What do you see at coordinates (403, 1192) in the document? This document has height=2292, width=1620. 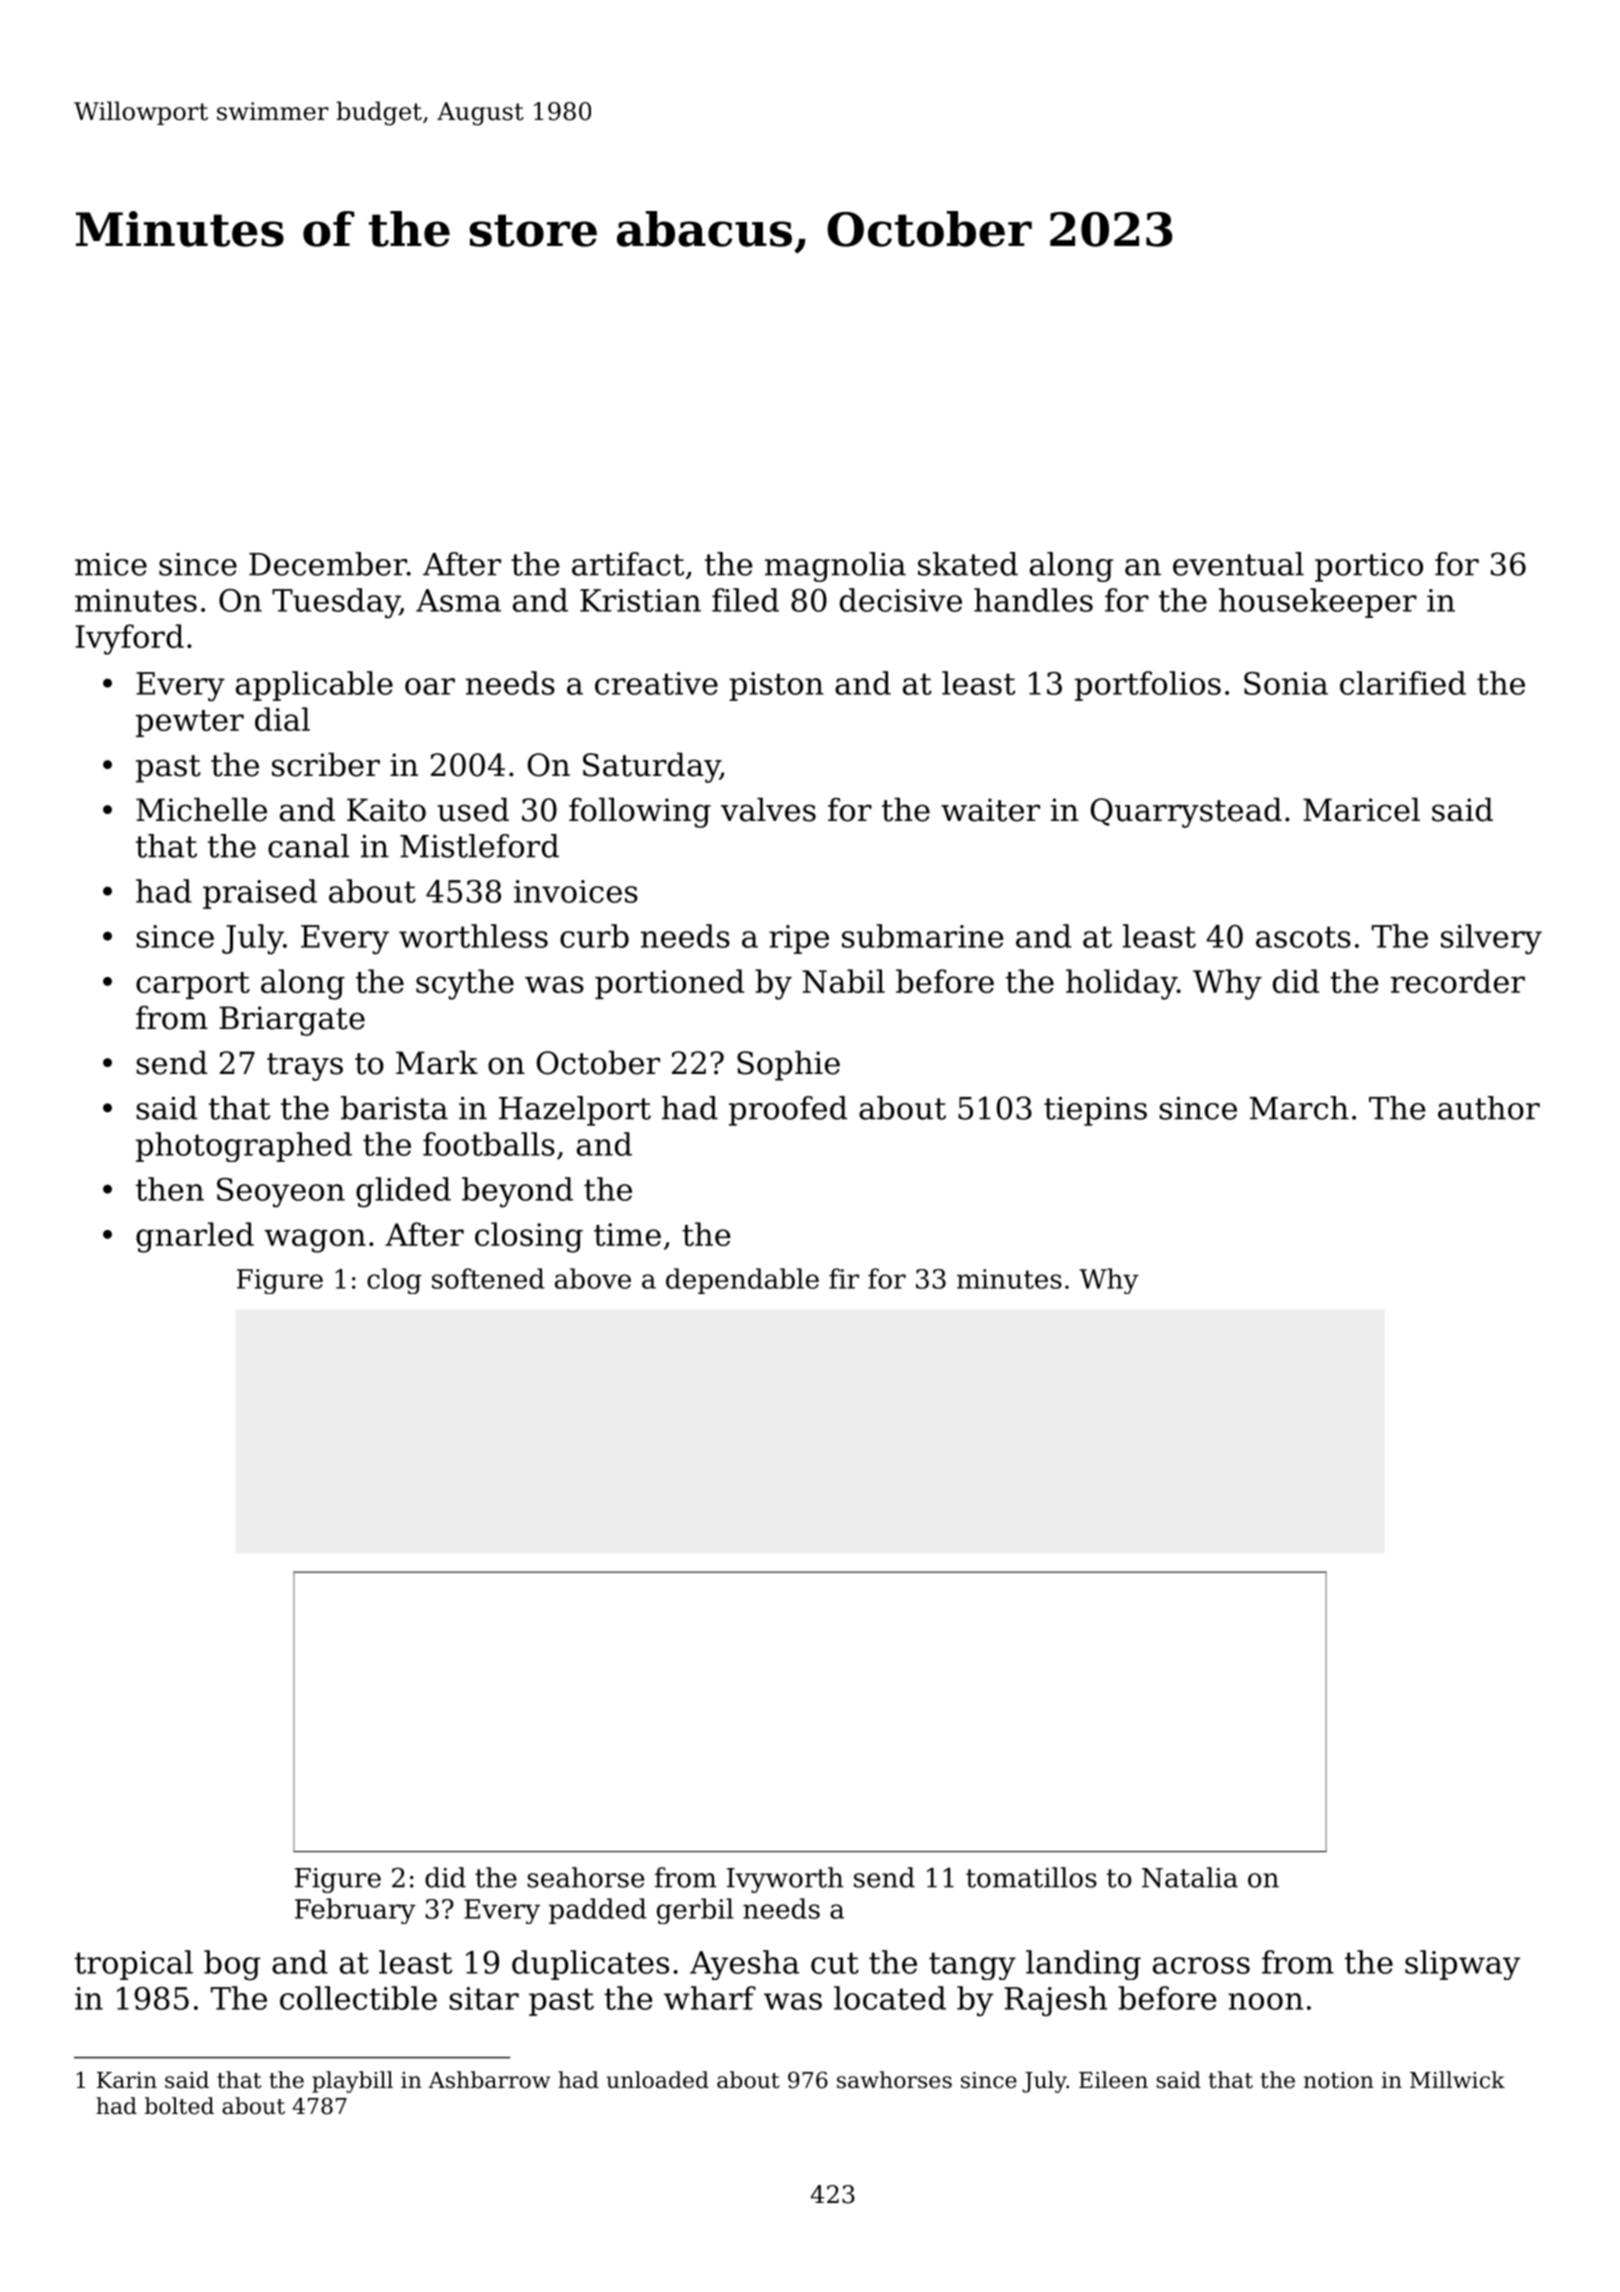 I see `glided` at bounding box center [403, 1192].
